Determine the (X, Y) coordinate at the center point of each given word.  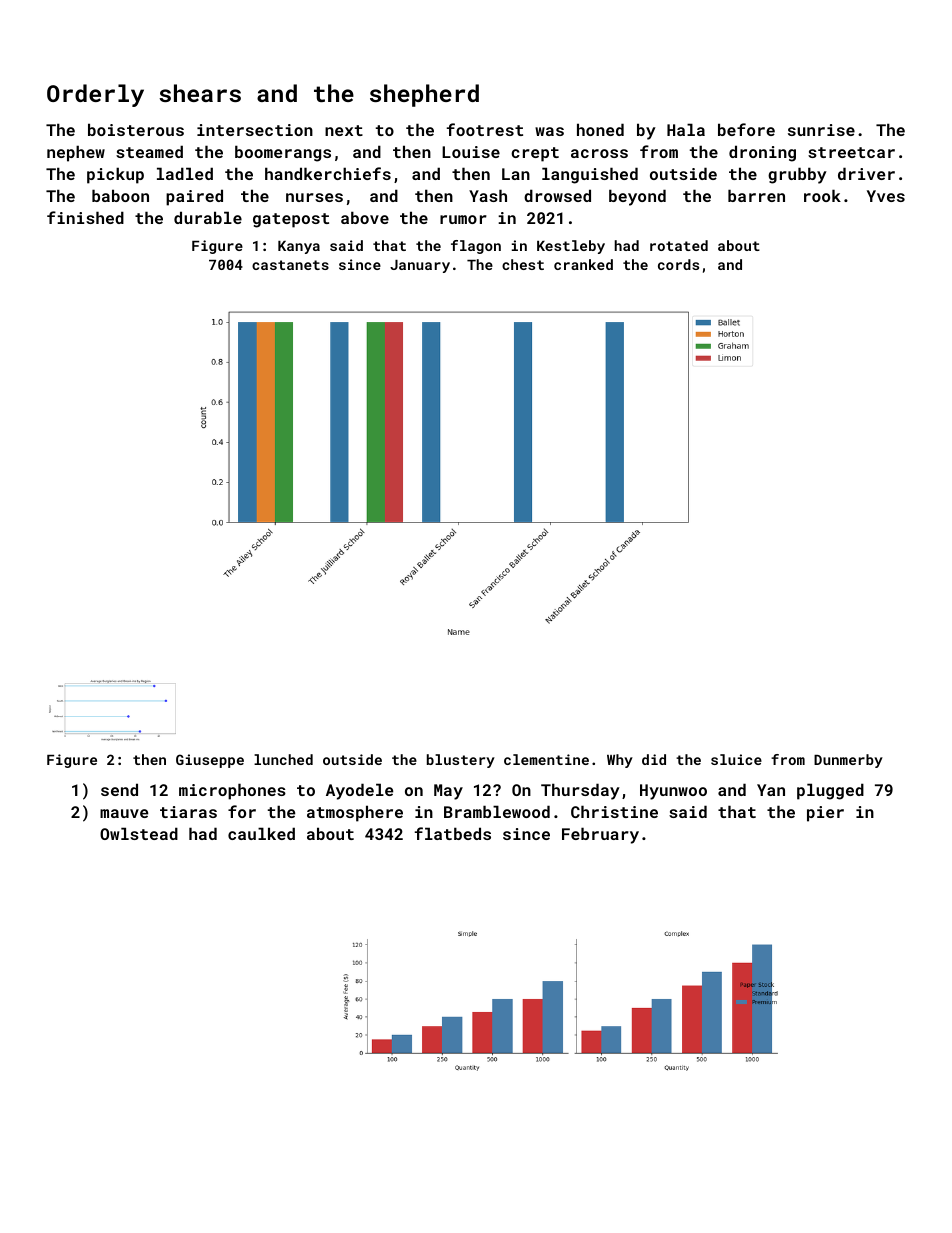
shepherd (424, 95)
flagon (476, 247)
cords (678, 264)
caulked (261, 833)
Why (620, 761)
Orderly (95, 95)
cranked (583, 264)
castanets (290, 265)
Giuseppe (210, 761)
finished (85, 217)
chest (523, 264)
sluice (736, 759)
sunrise (821, 130)
